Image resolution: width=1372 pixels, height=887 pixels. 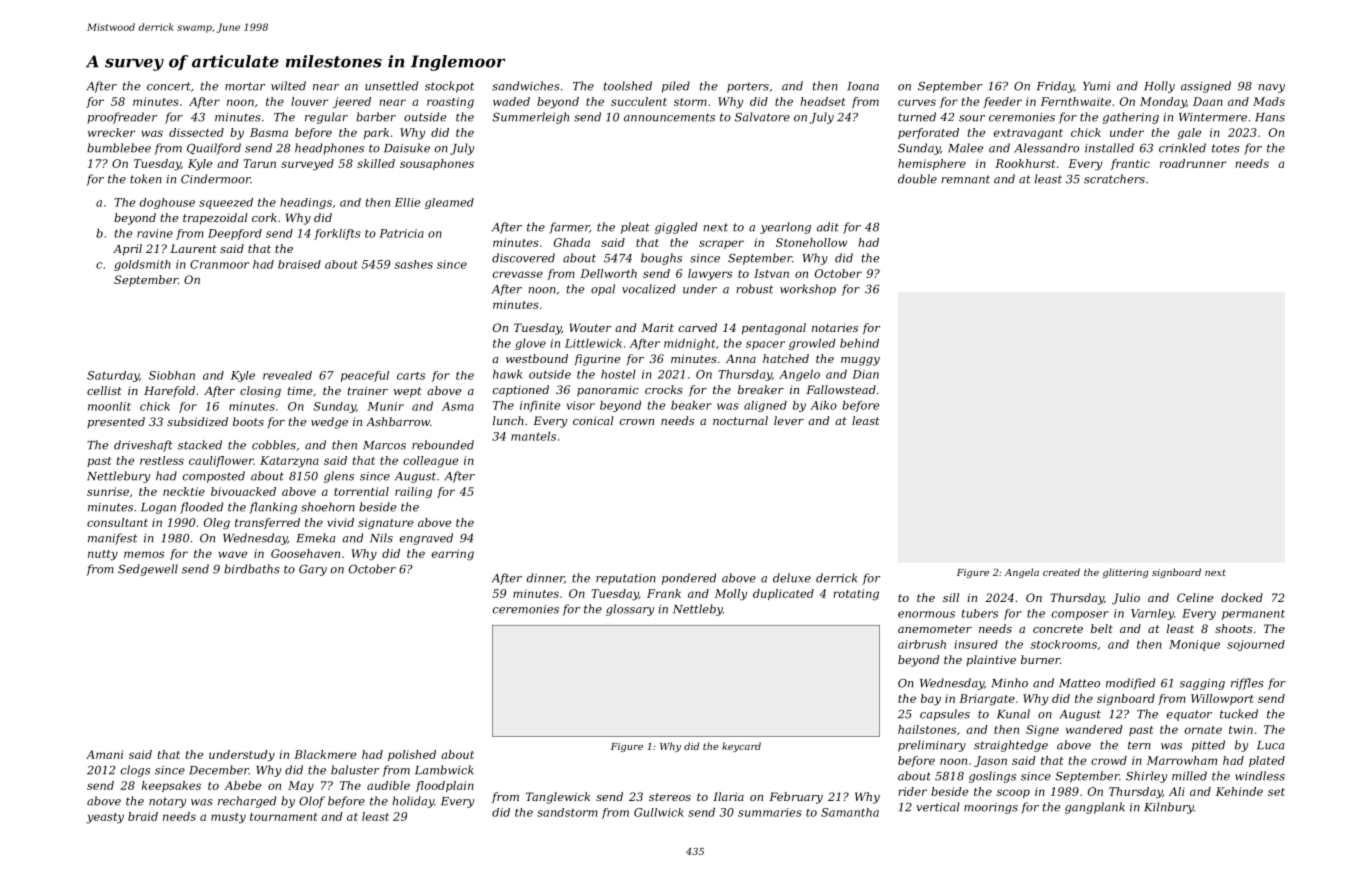 I want to click on rotating, so click(x=856, y=595).
